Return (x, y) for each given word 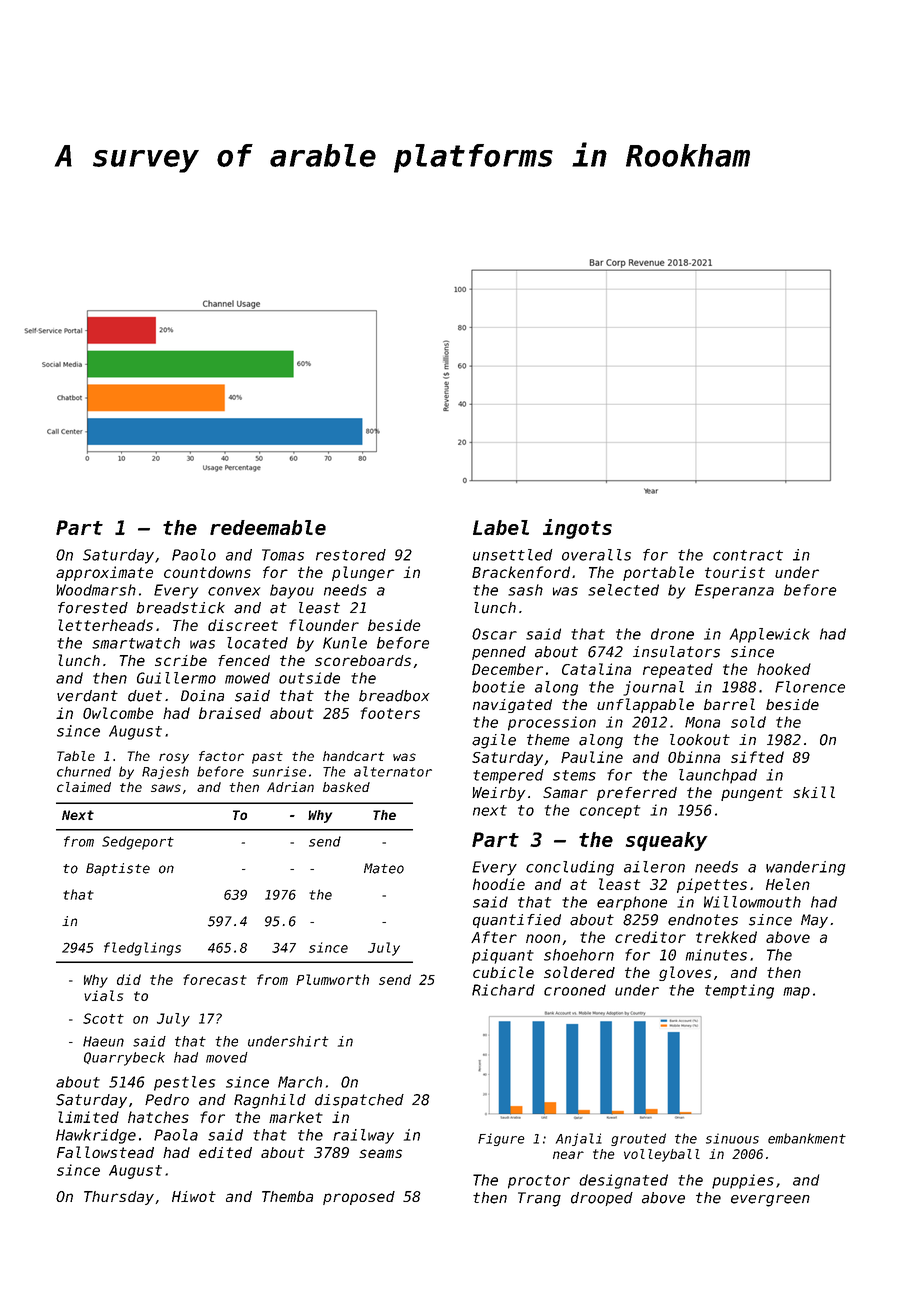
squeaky (666, 841)
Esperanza (734, 591)
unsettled (513, 555)
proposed (359, 1198)
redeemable (268, 527)
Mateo (384, 868)
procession (552, 723)
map (796, 993)
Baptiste (118, 869)
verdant (87, 696)
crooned (575, 990)
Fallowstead (105, 1152)
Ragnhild (270, 1101)
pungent (752, 794)
